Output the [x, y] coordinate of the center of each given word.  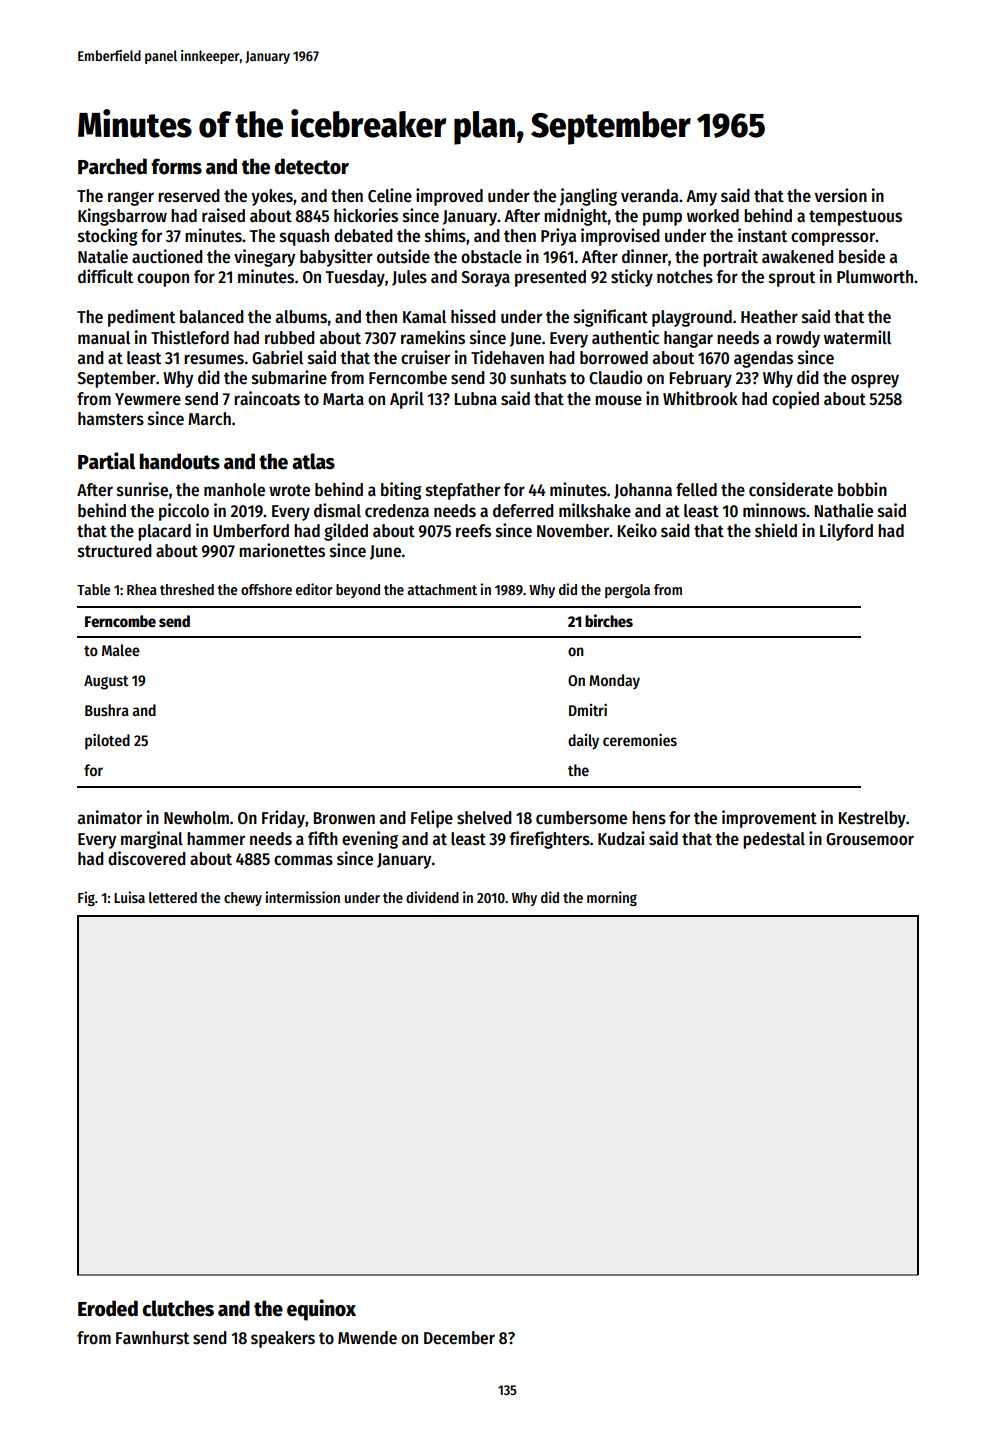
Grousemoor [870, 839]
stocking [107, 237]
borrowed [614, 358]
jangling [588, 197]
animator [110, 817]
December [459, 1338]
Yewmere [148, 399]
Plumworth [875, 277]
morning [612, 898]
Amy [701, 198]
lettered [173, 897]
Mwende [367, 1338]
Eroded [108, 1308]
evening [370, 840]
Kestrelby [872, 819]
